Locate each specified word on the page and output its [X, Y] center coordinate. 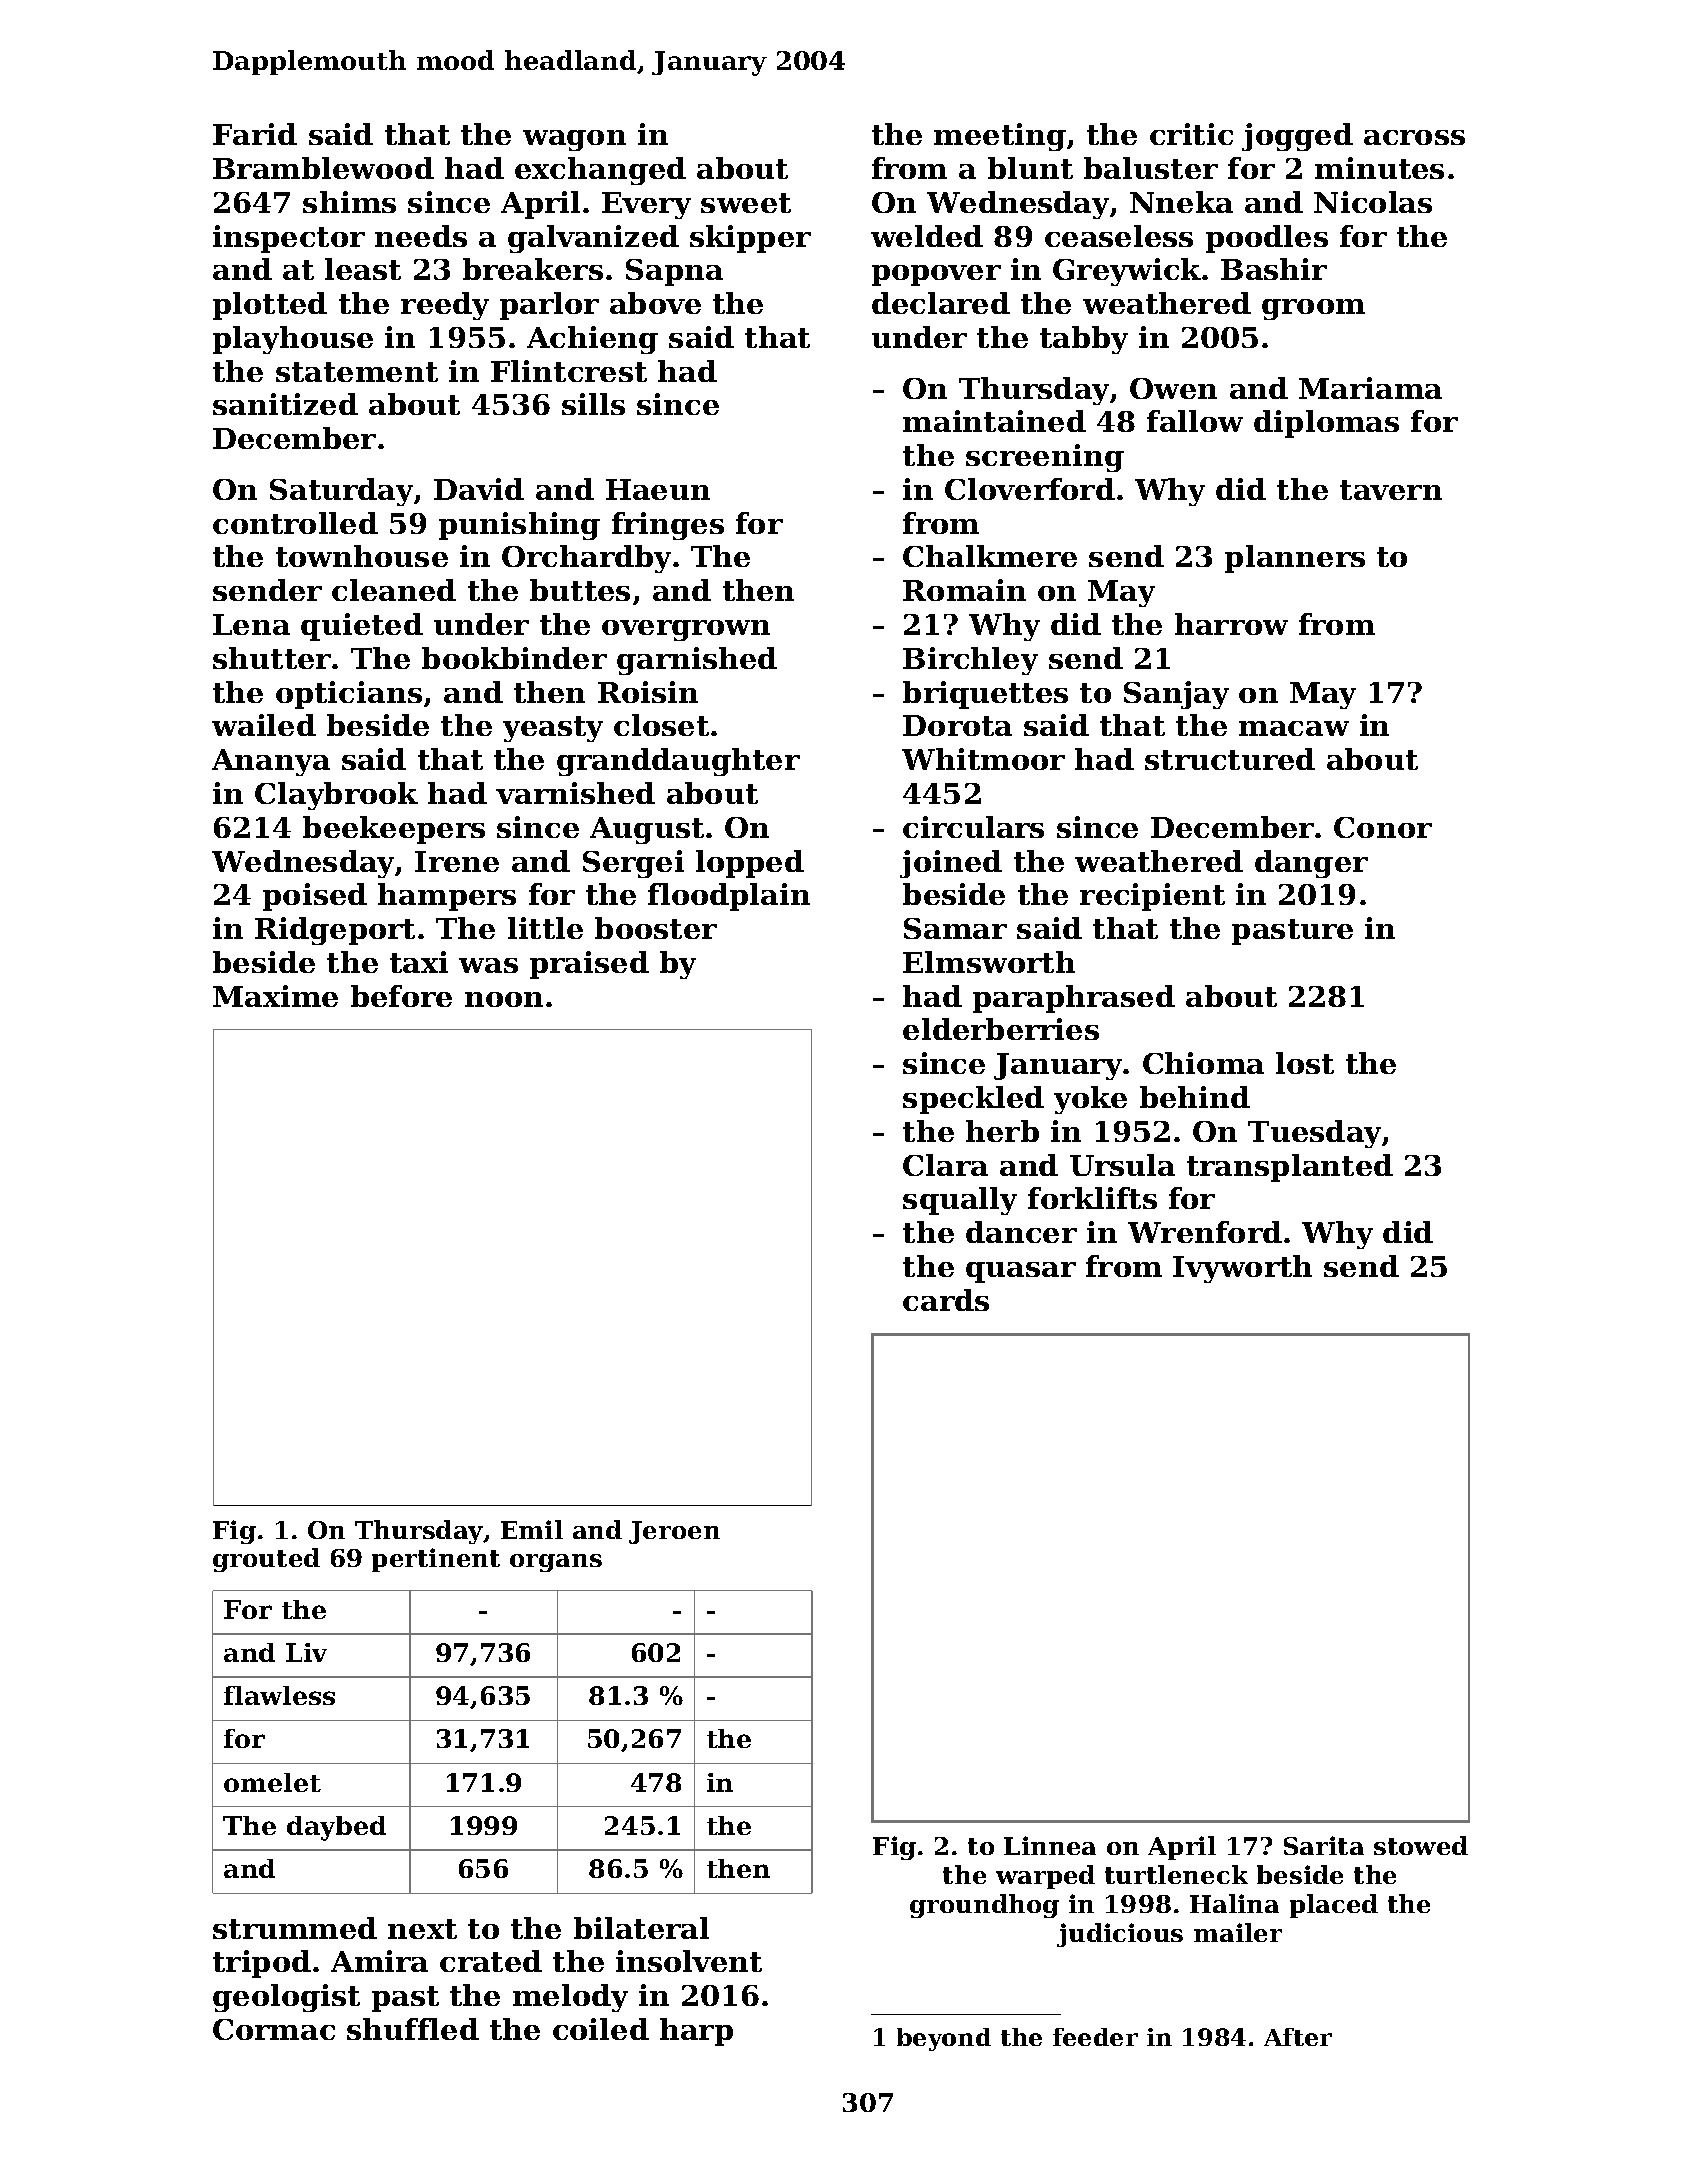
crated [491, 1961]
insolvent [689, 1961]
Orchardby [586, 559]
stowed [1421, 1845]
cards [946, 1300]
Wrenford [1205, 1232]
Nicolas [1373, 202]
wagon [574, 140]
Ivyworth [1242, 1269]
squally [960, 1201]
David [479, 489]
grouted [266, 1560]
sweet [746, 203]
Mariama [1370, 388]
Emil [532, 1529]
